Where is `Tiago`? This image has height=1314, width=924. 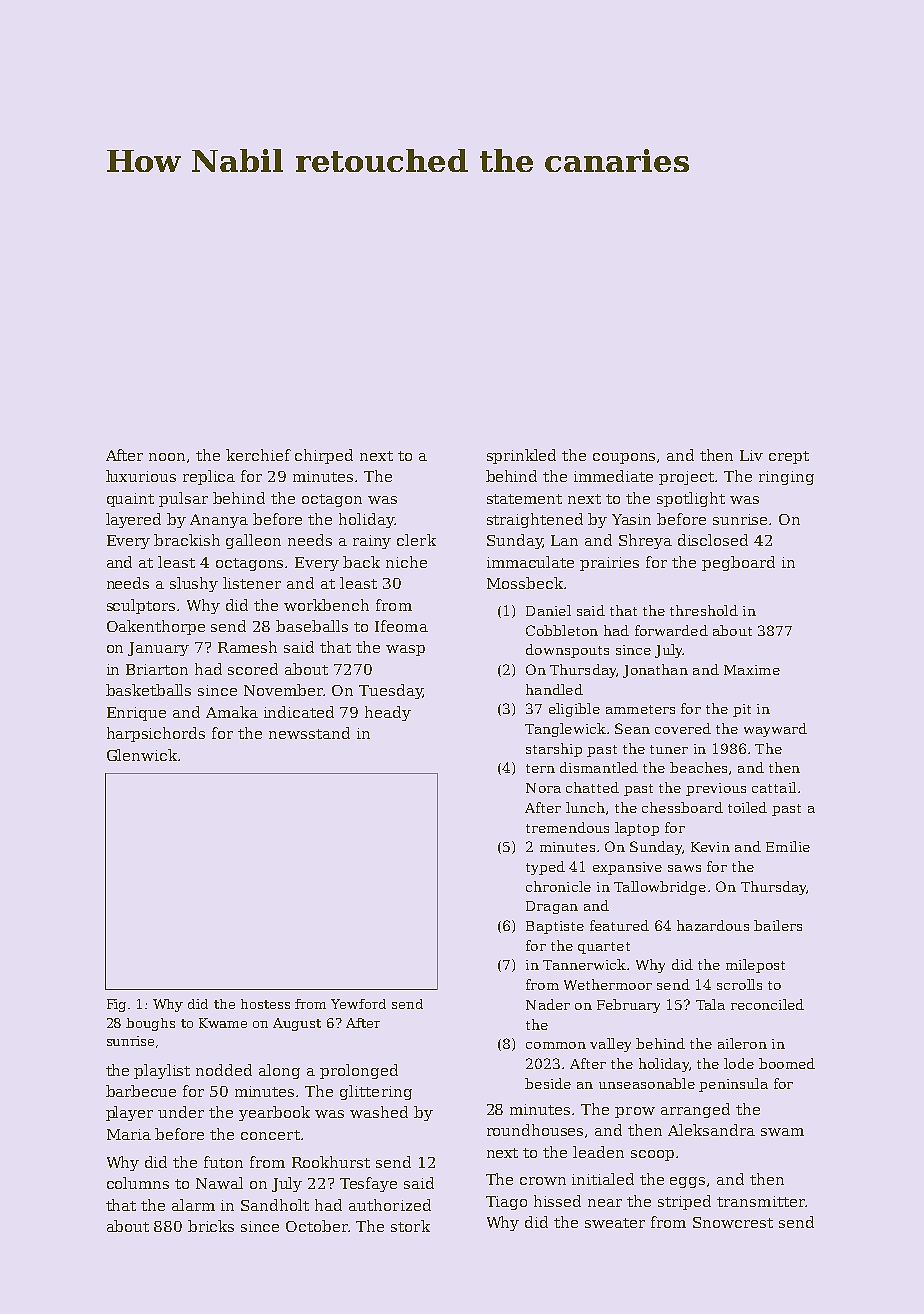 Tiago is located at coordinates (506, 1203).
